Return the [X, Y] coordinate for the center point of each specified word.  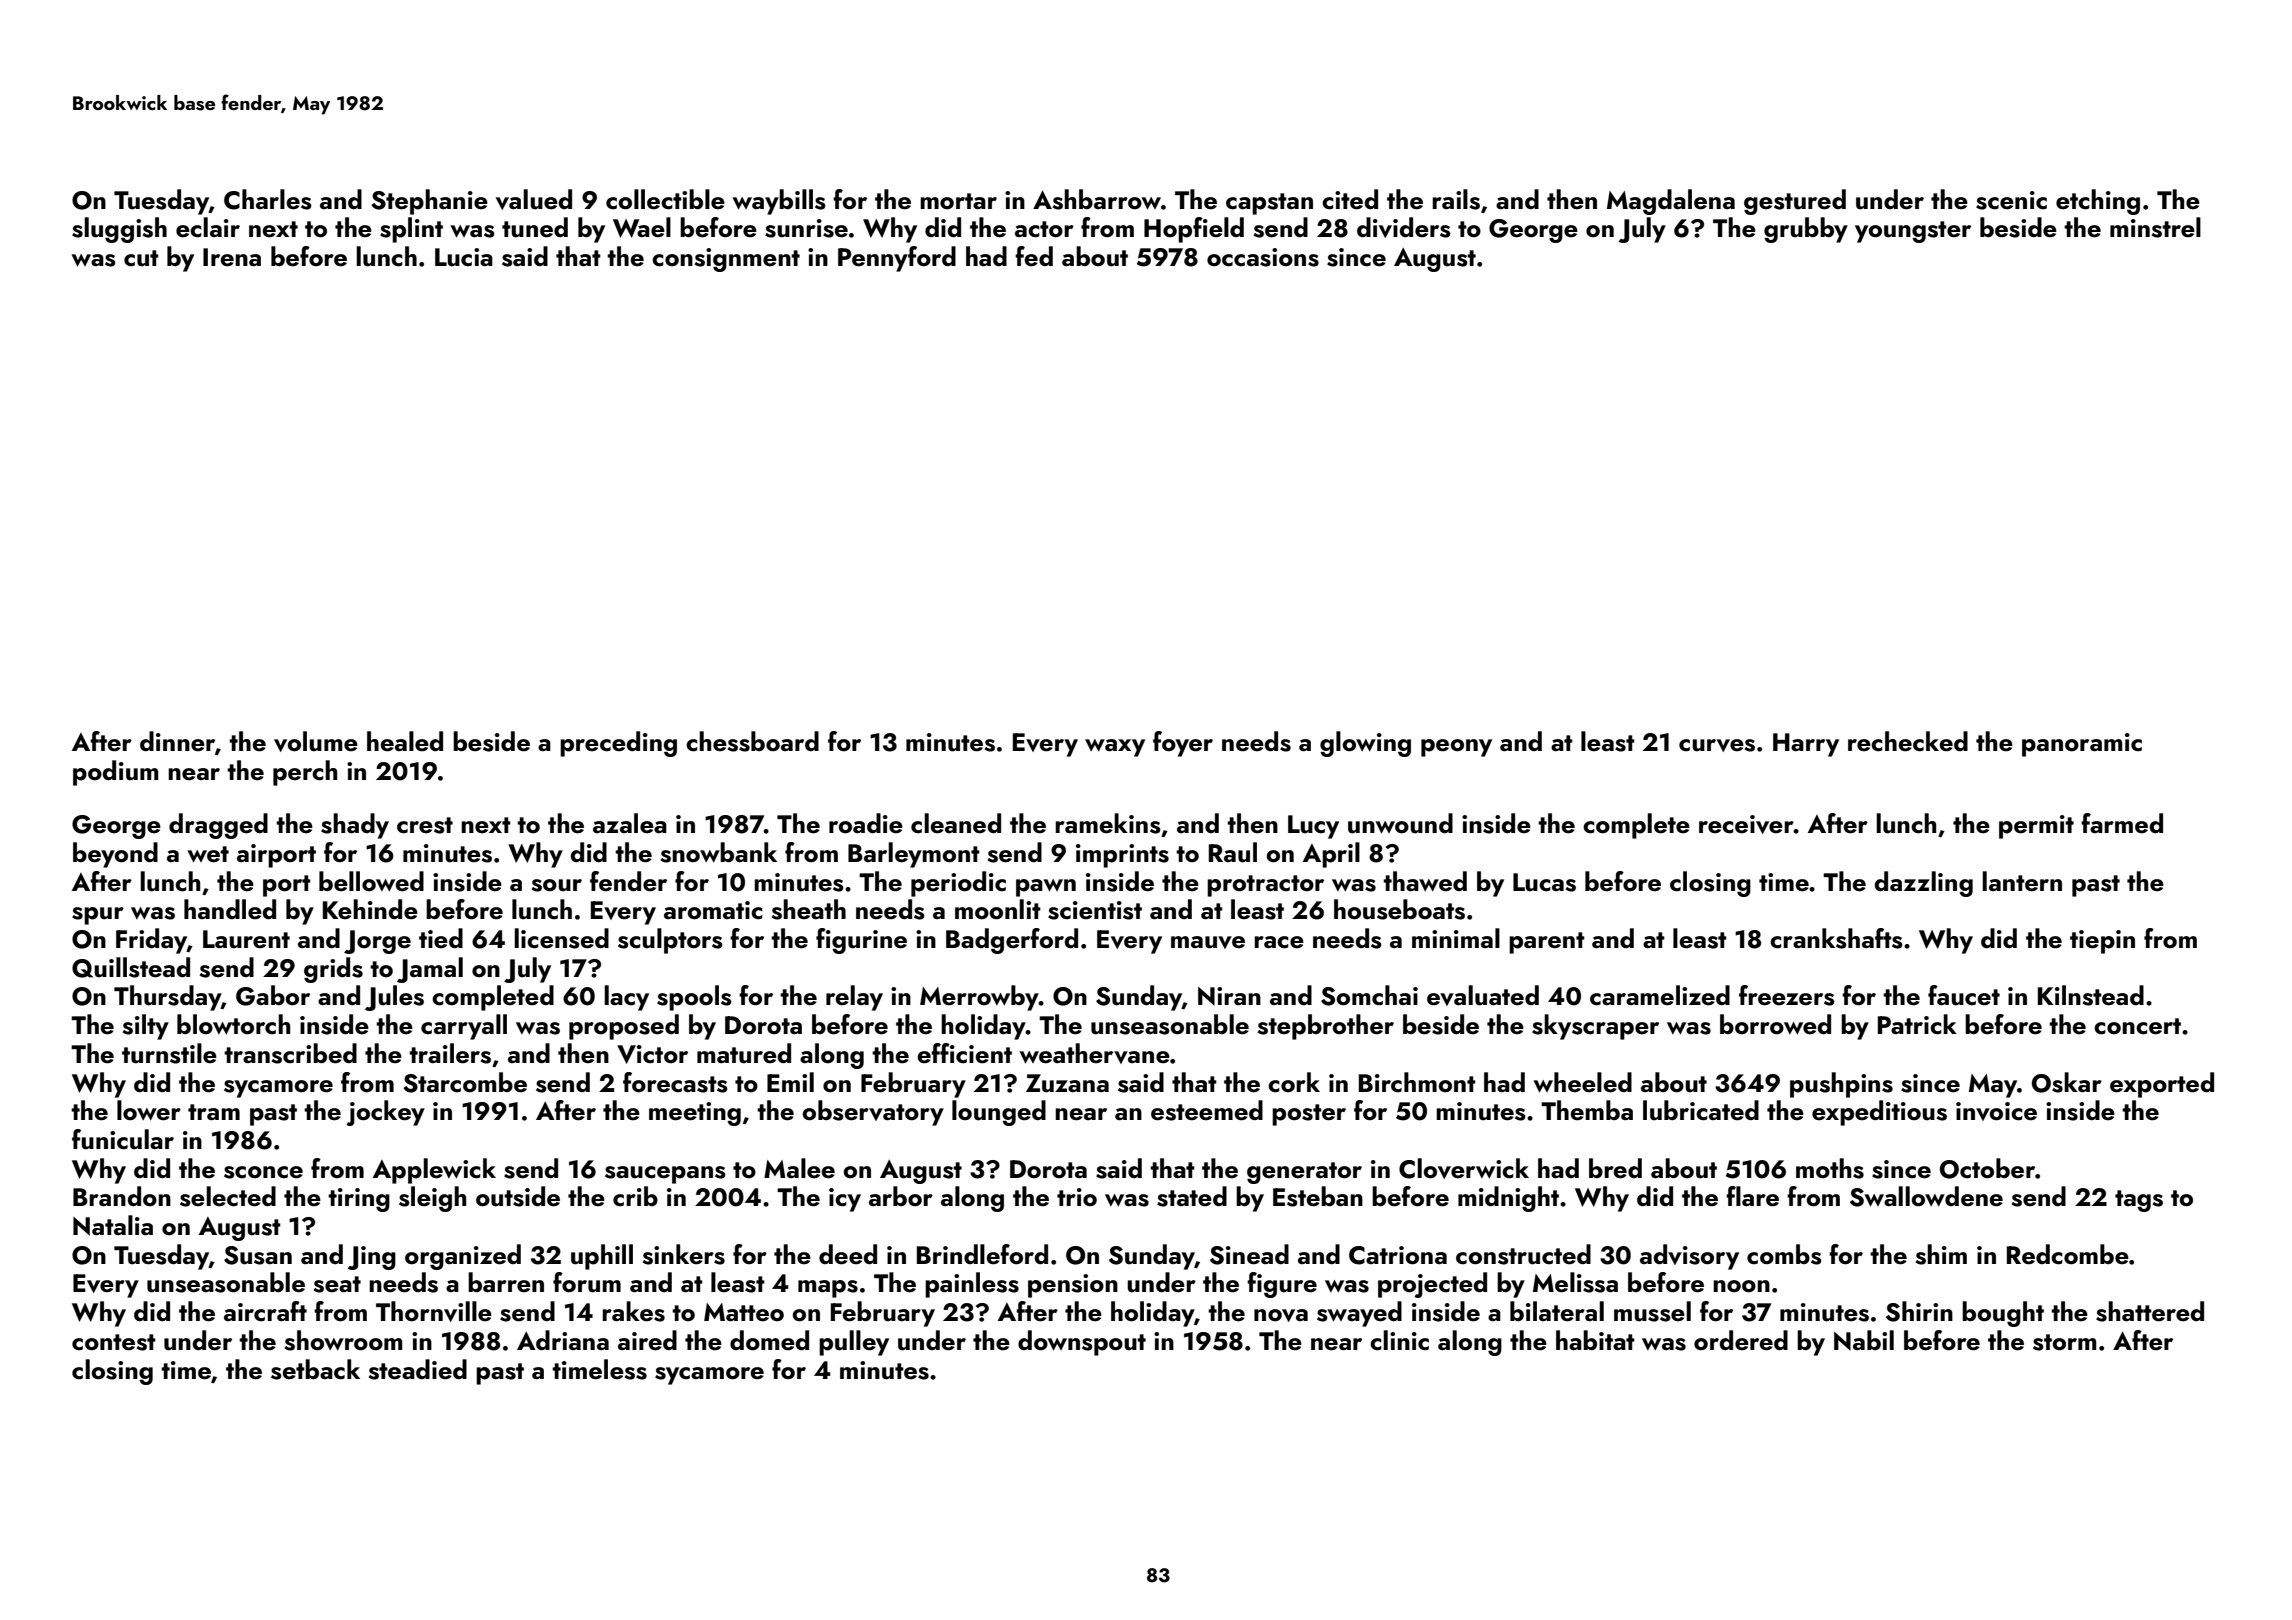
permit [2036, 827]
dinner [177, 741]
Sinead [1249, 1254]
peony [1456, 748]
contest [114, 1342]
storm [2064, 1342]
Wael [642, 227]
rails [1456, 199]
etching [2098, 202]
